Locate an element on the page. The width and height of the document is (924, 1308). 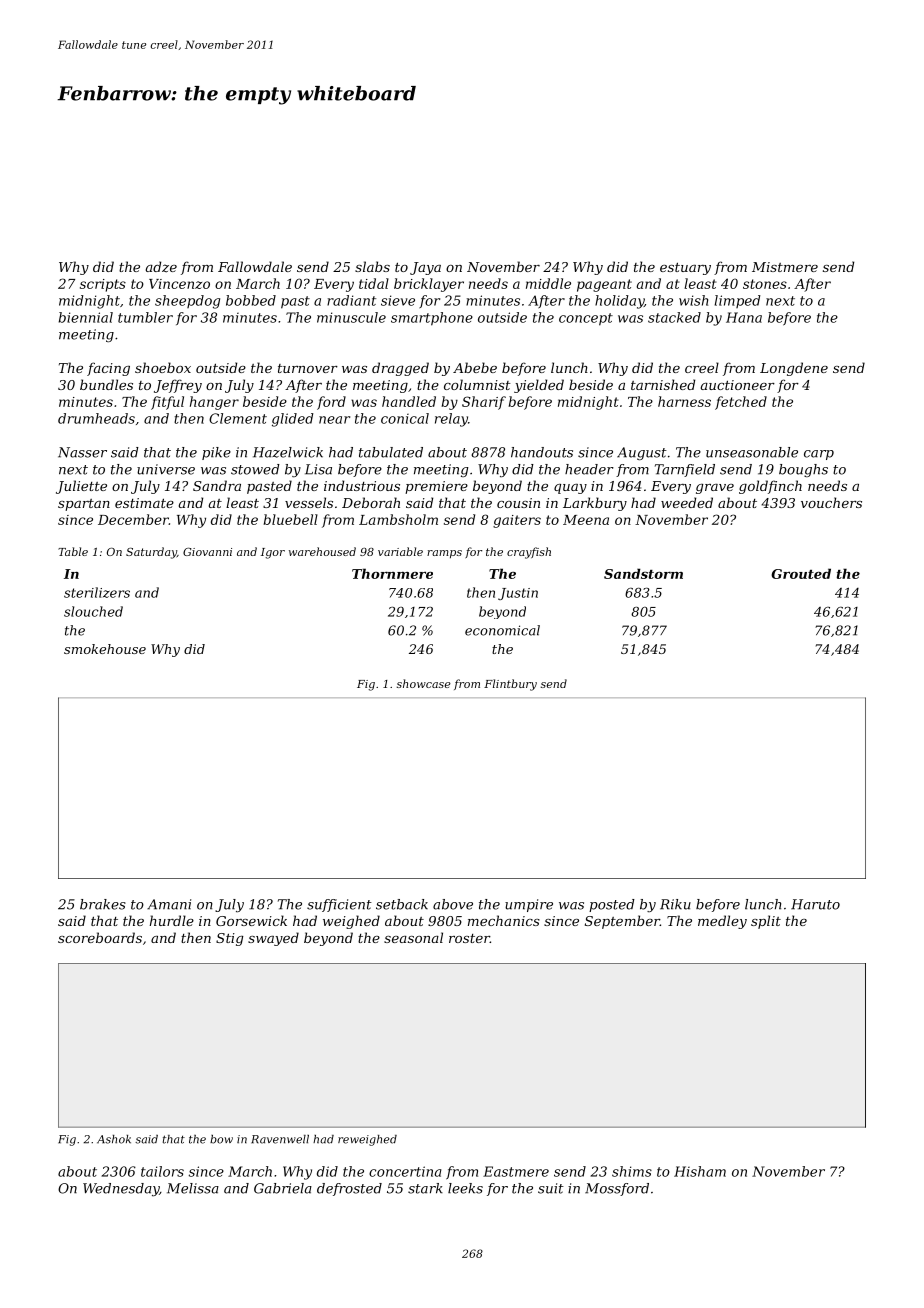
adze is located at coordinates (161, 267).
